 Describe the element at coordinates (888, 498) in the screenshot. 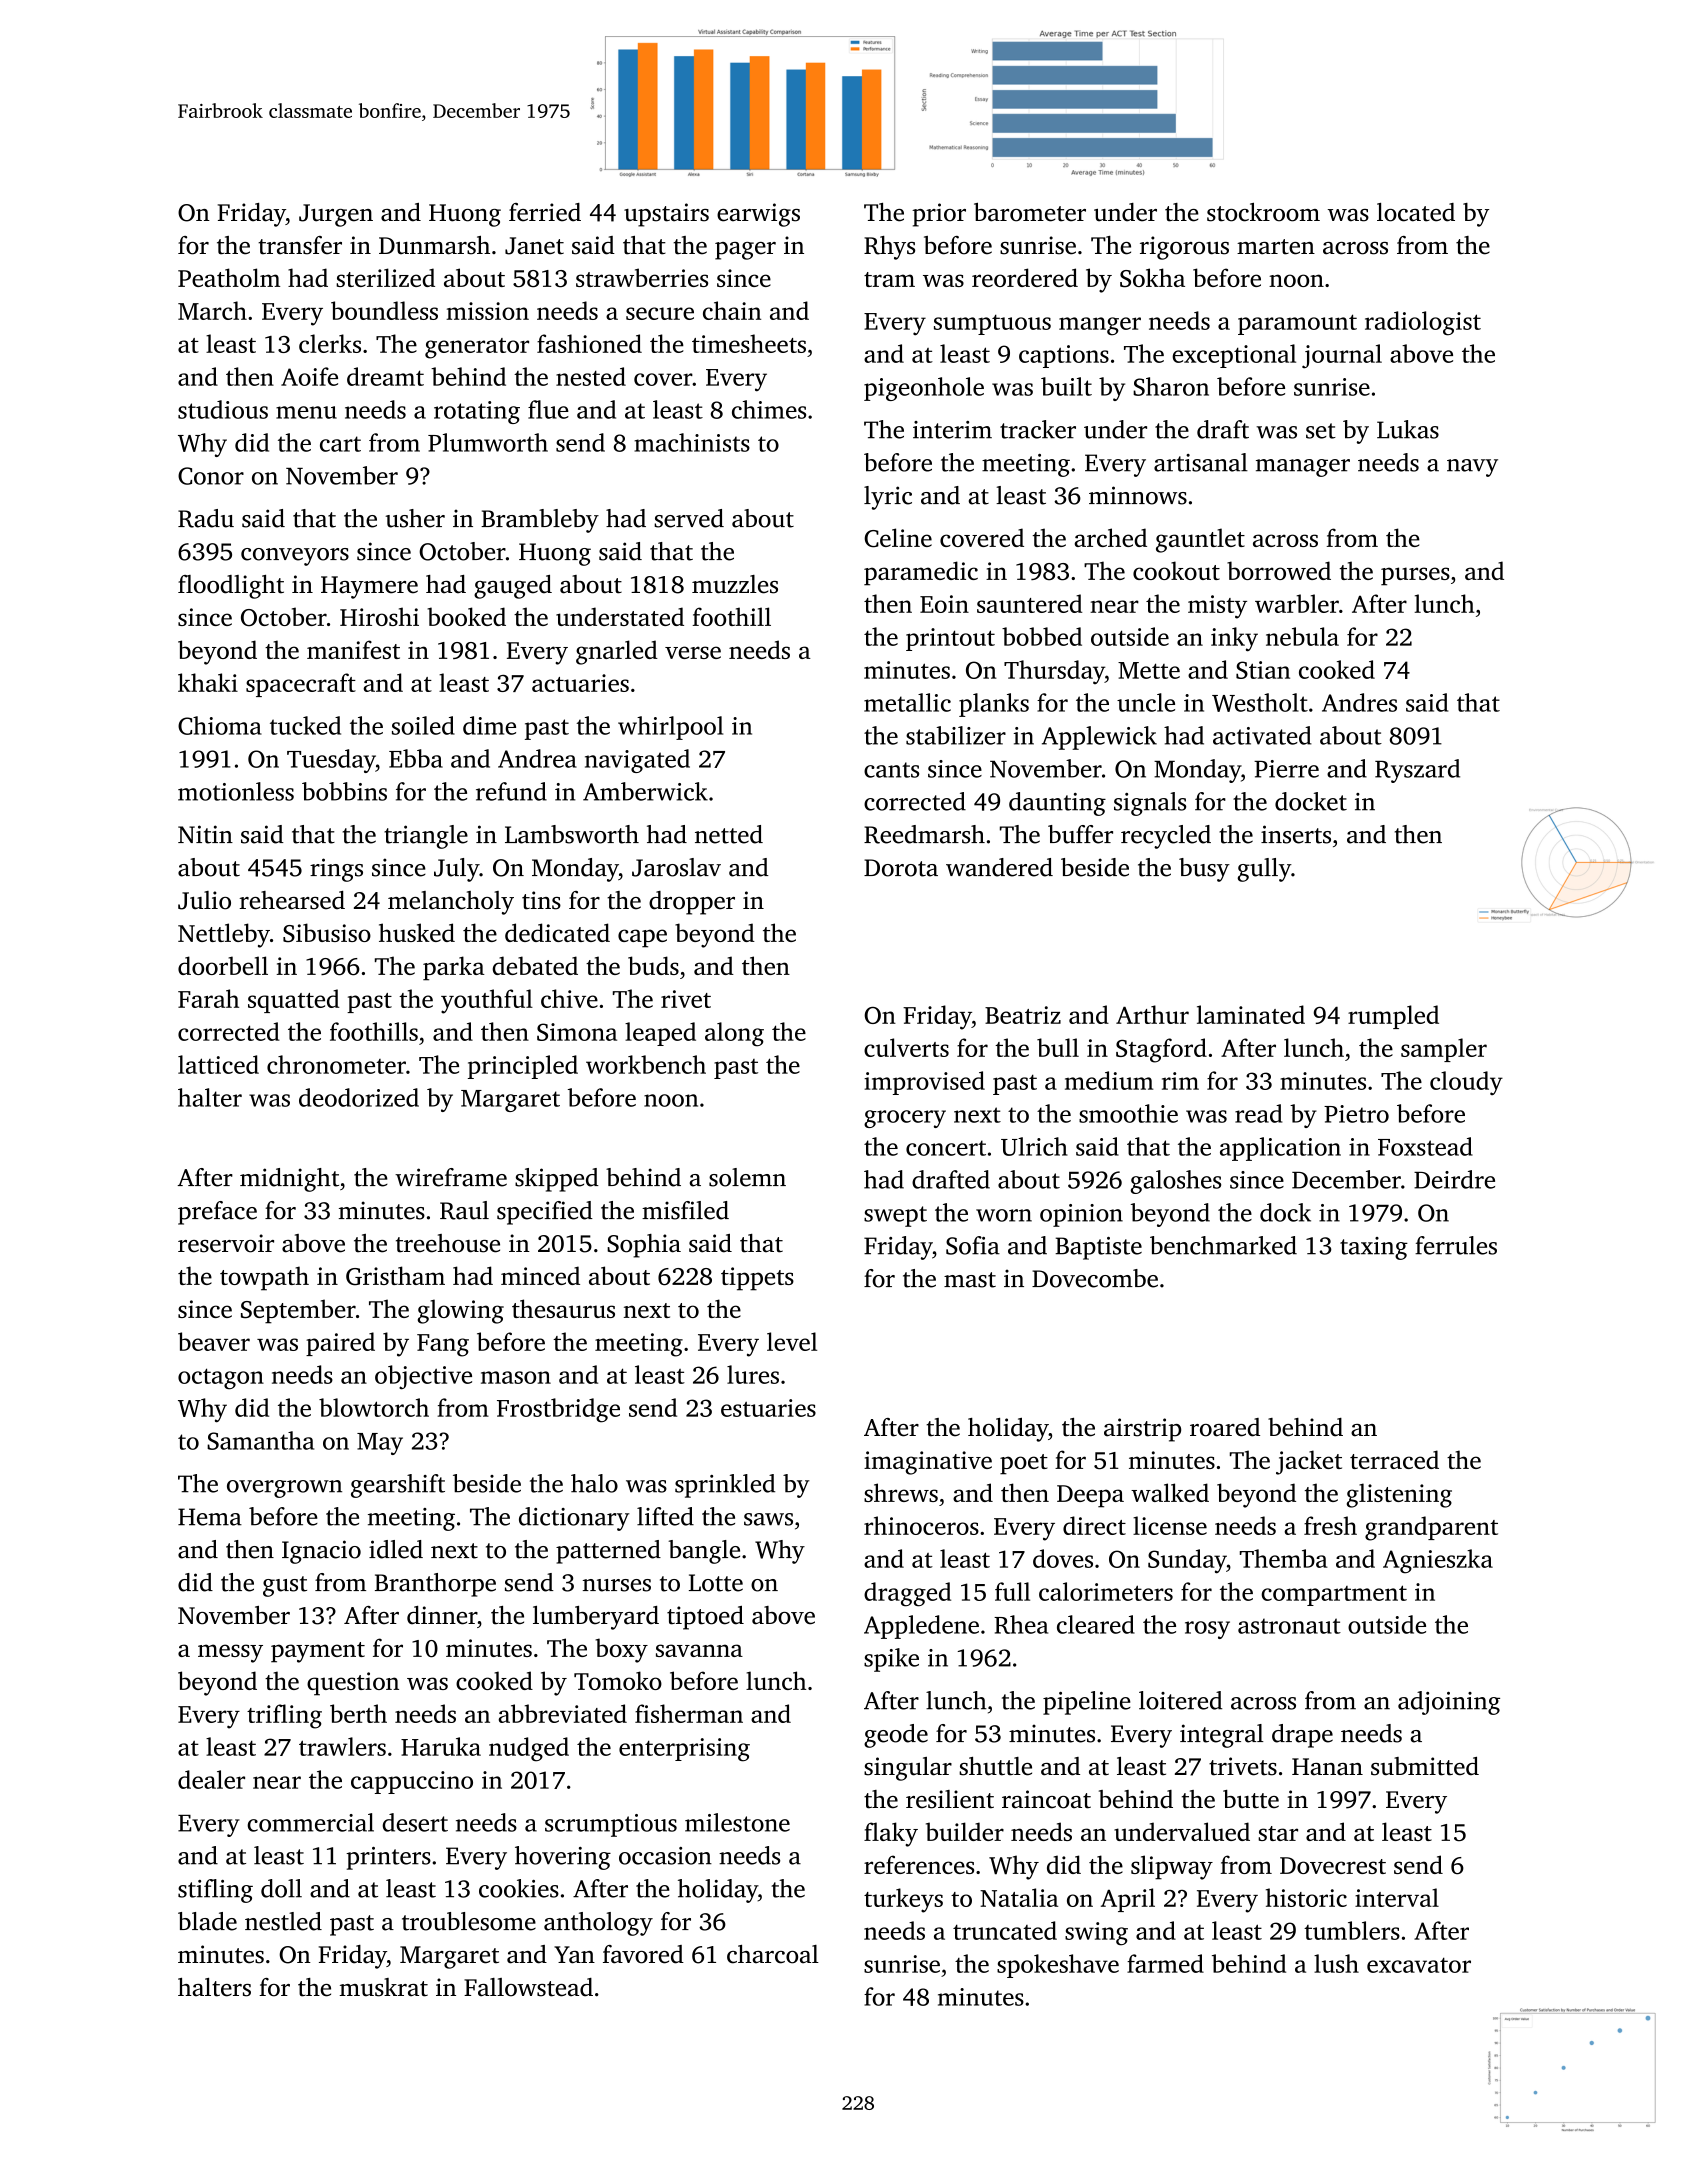

I see `lyric` at that location.
